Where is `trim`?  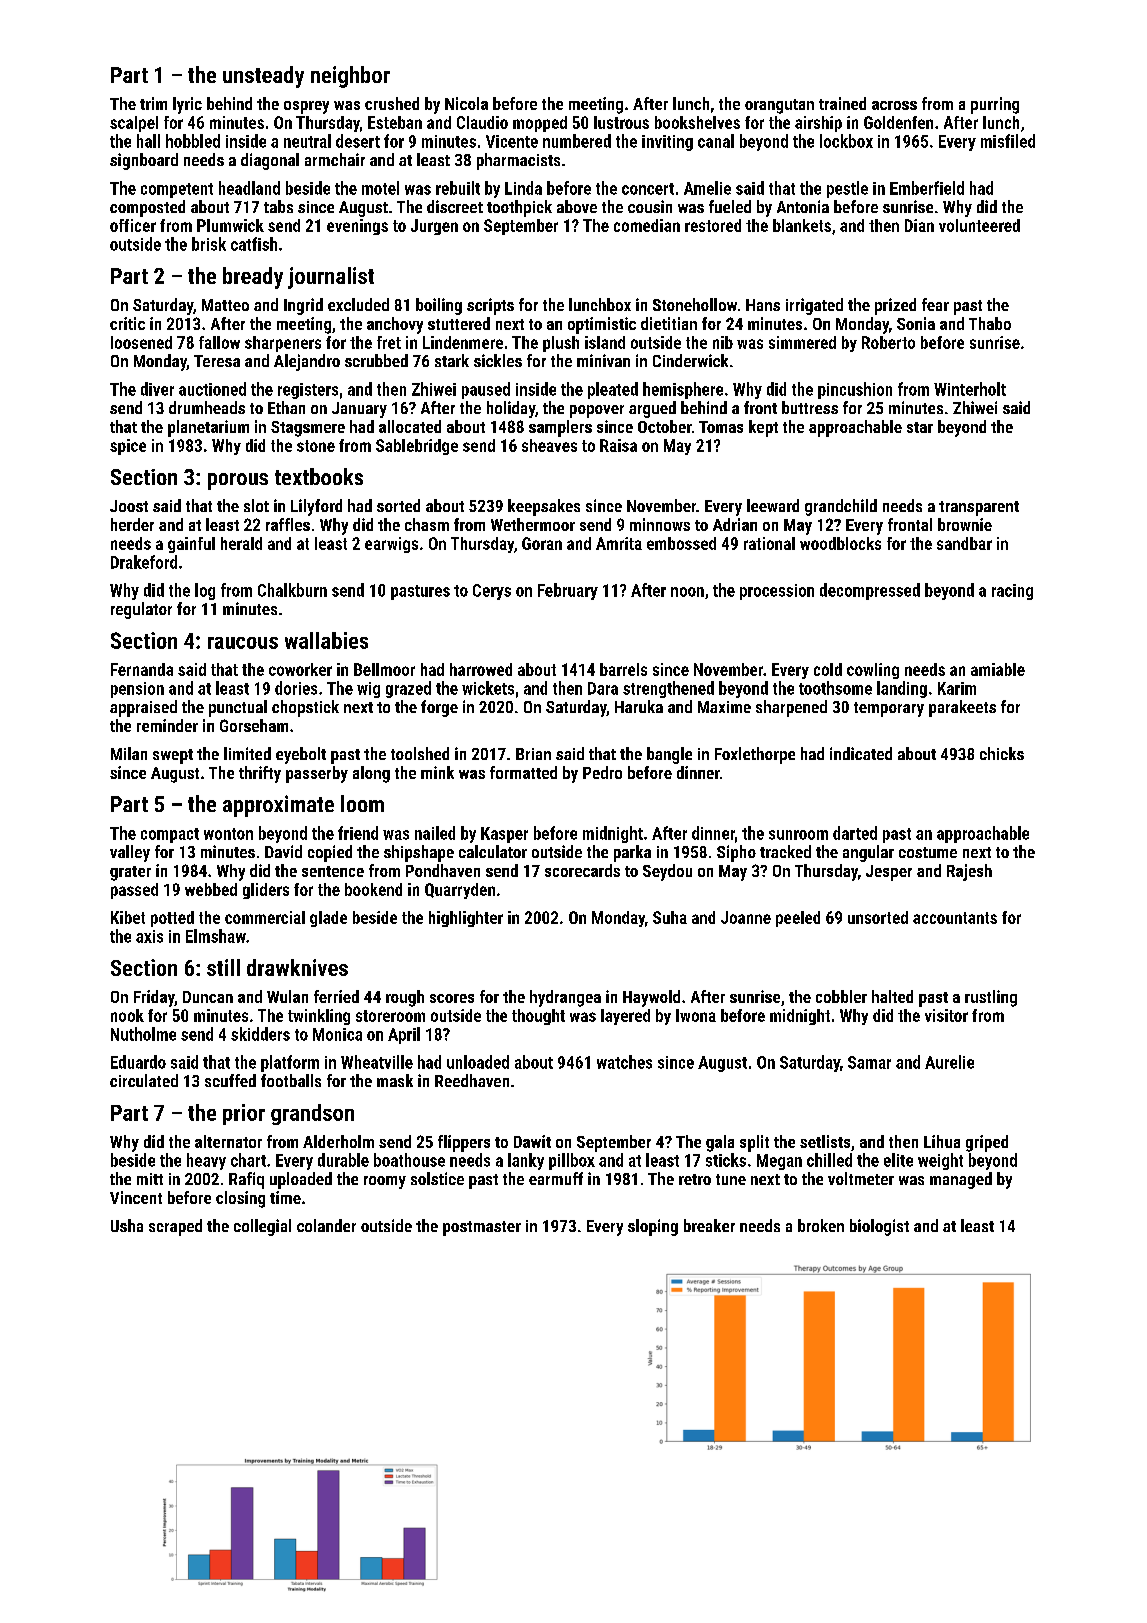
trim is located at coordinates (153, 103).
